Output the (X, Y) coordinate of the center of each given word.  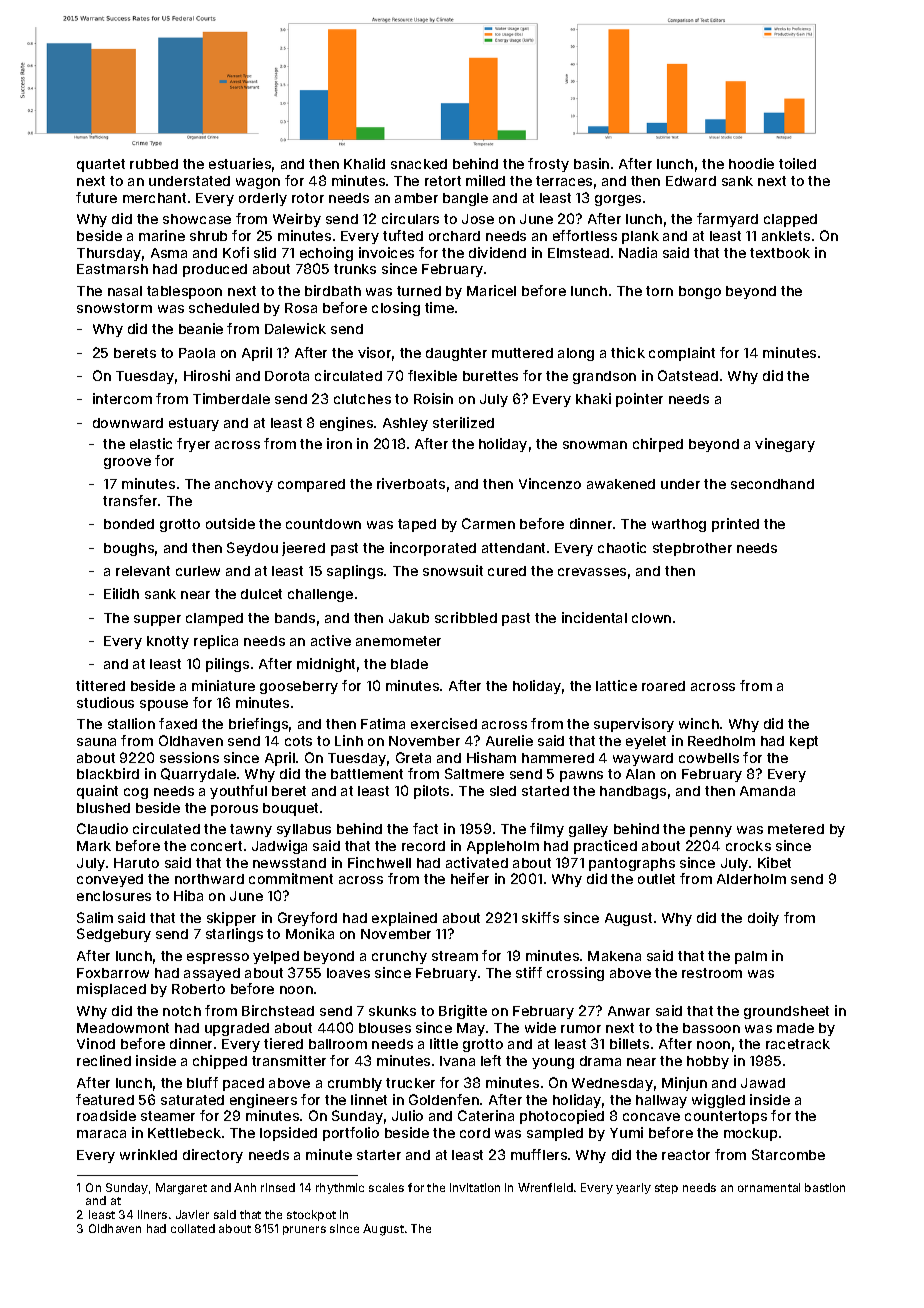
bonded (129, 524)
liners (152, 1214)
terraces (564, 181)
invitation (475, 1187)
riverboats (411, 483)
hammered (558, 758)
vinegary (785, 445)
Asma (169, 253)
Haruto (136, 863)
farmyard (727, 220)
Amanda (767, 791)
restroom (712, 973)
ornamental (769, 1187)
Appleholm (503, 847)
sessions (189, 757)
